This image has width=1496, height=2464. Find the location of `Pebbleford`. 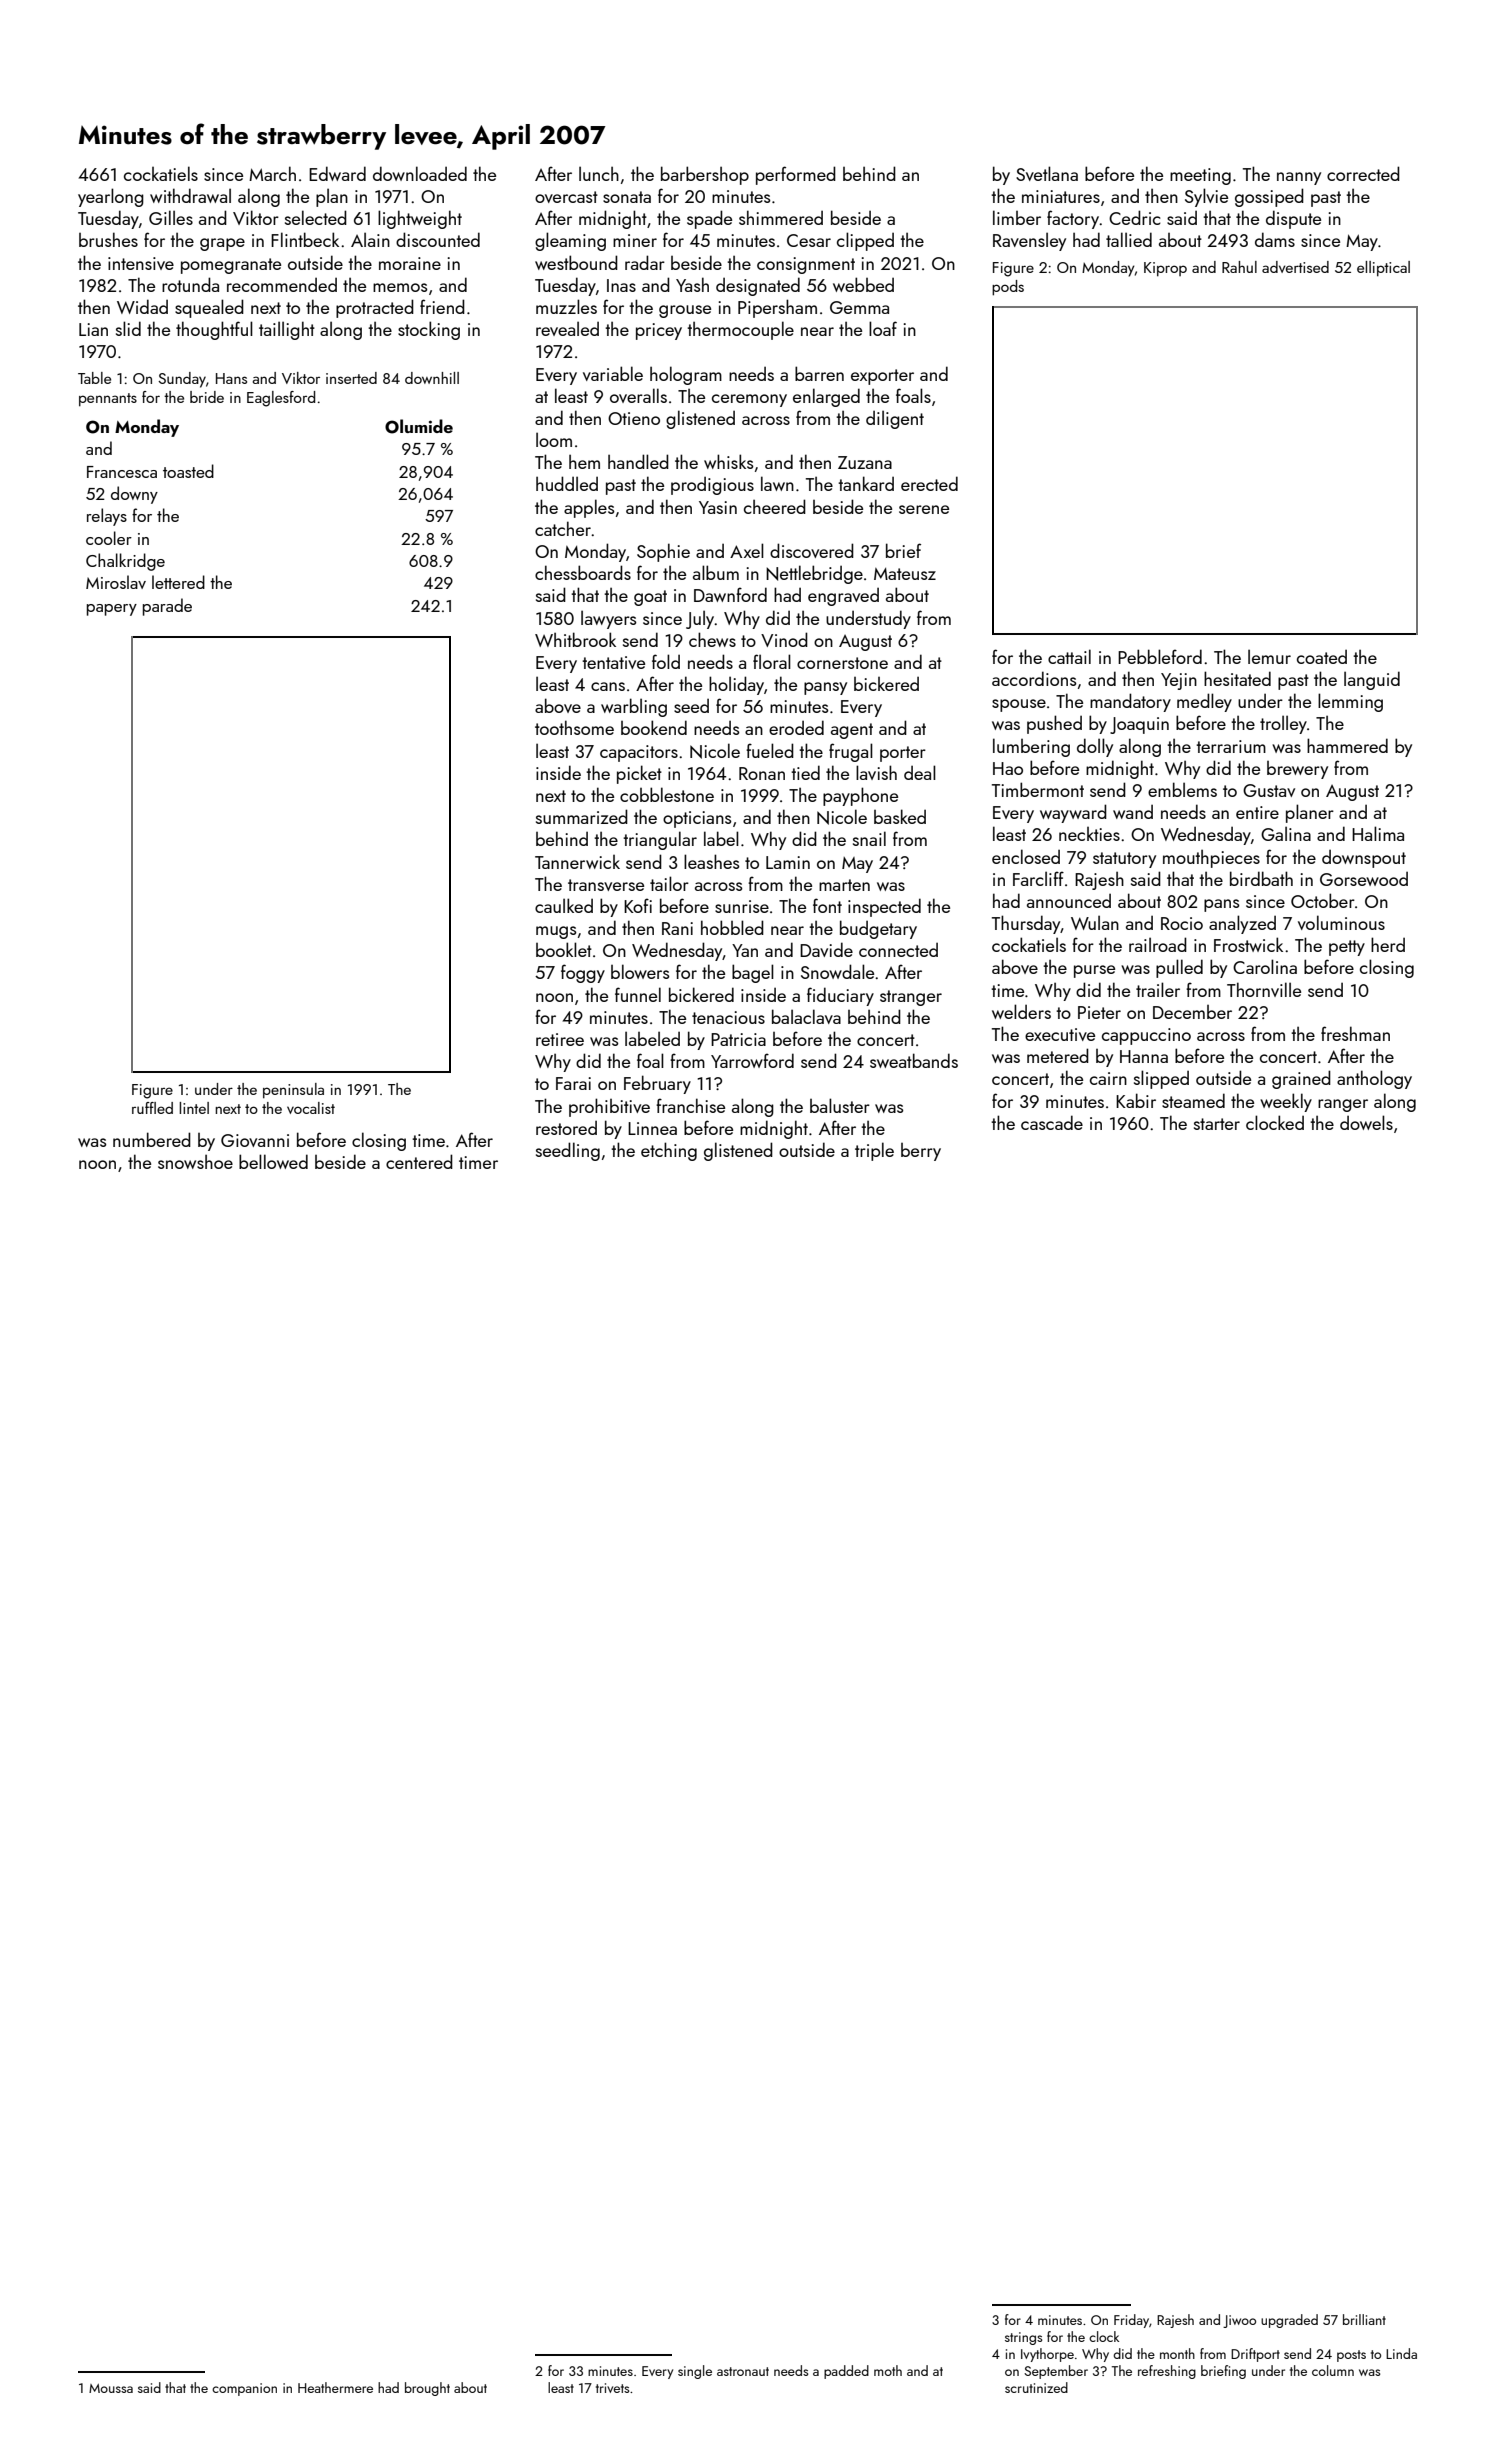

Pebbleford is located at coordinates (1160, 656).
